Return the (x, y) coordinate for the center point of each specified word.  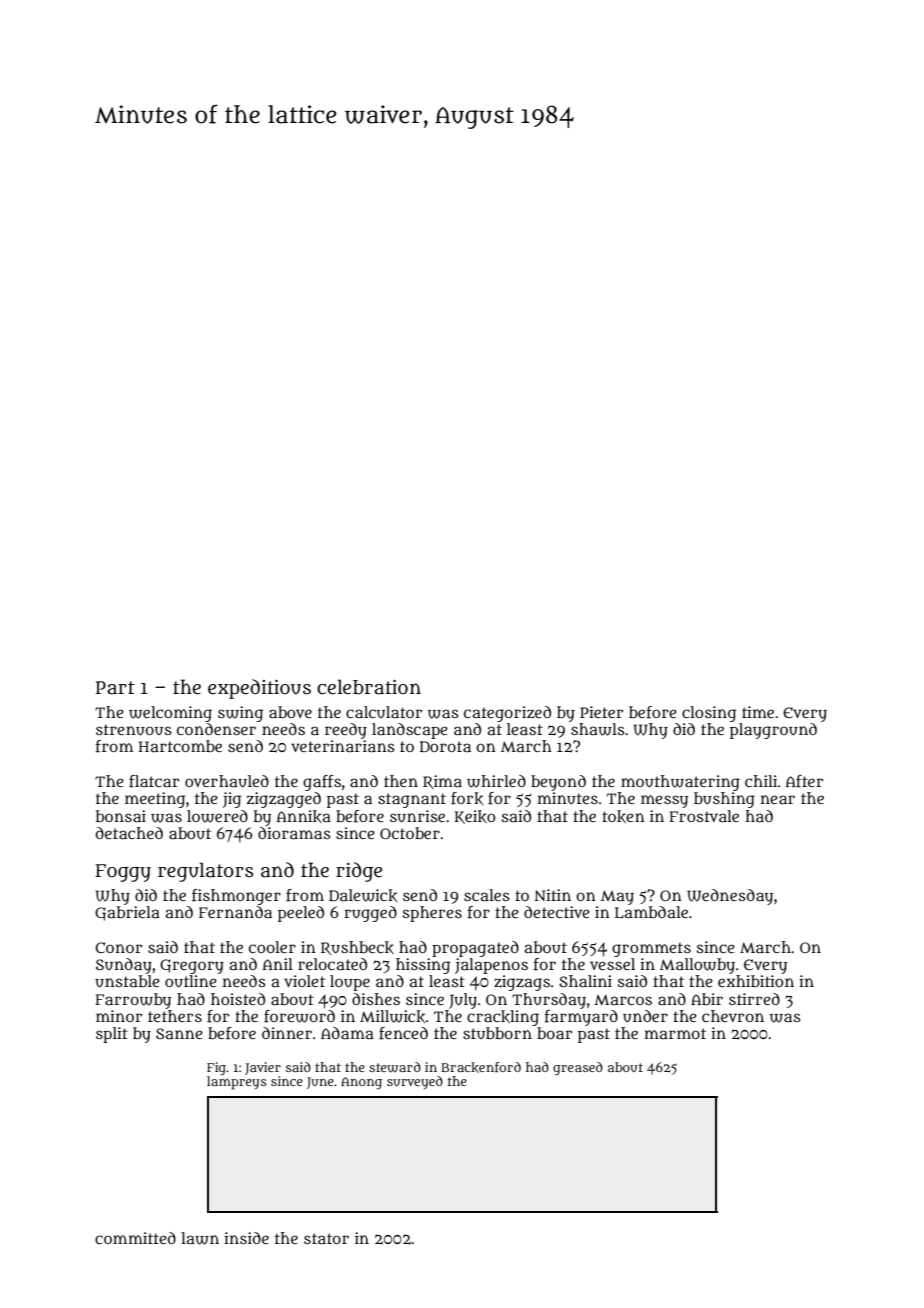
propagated (475, 949)
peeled (301, 914)
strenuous (134, 730)
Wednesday (730, 897)
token (623, 816)
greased (578, 1068)
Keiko (475, 817)
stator (326, 1238)
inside (246, 1238)
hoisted (238, 999)
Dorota (445, 746)
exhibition (756, 981)
